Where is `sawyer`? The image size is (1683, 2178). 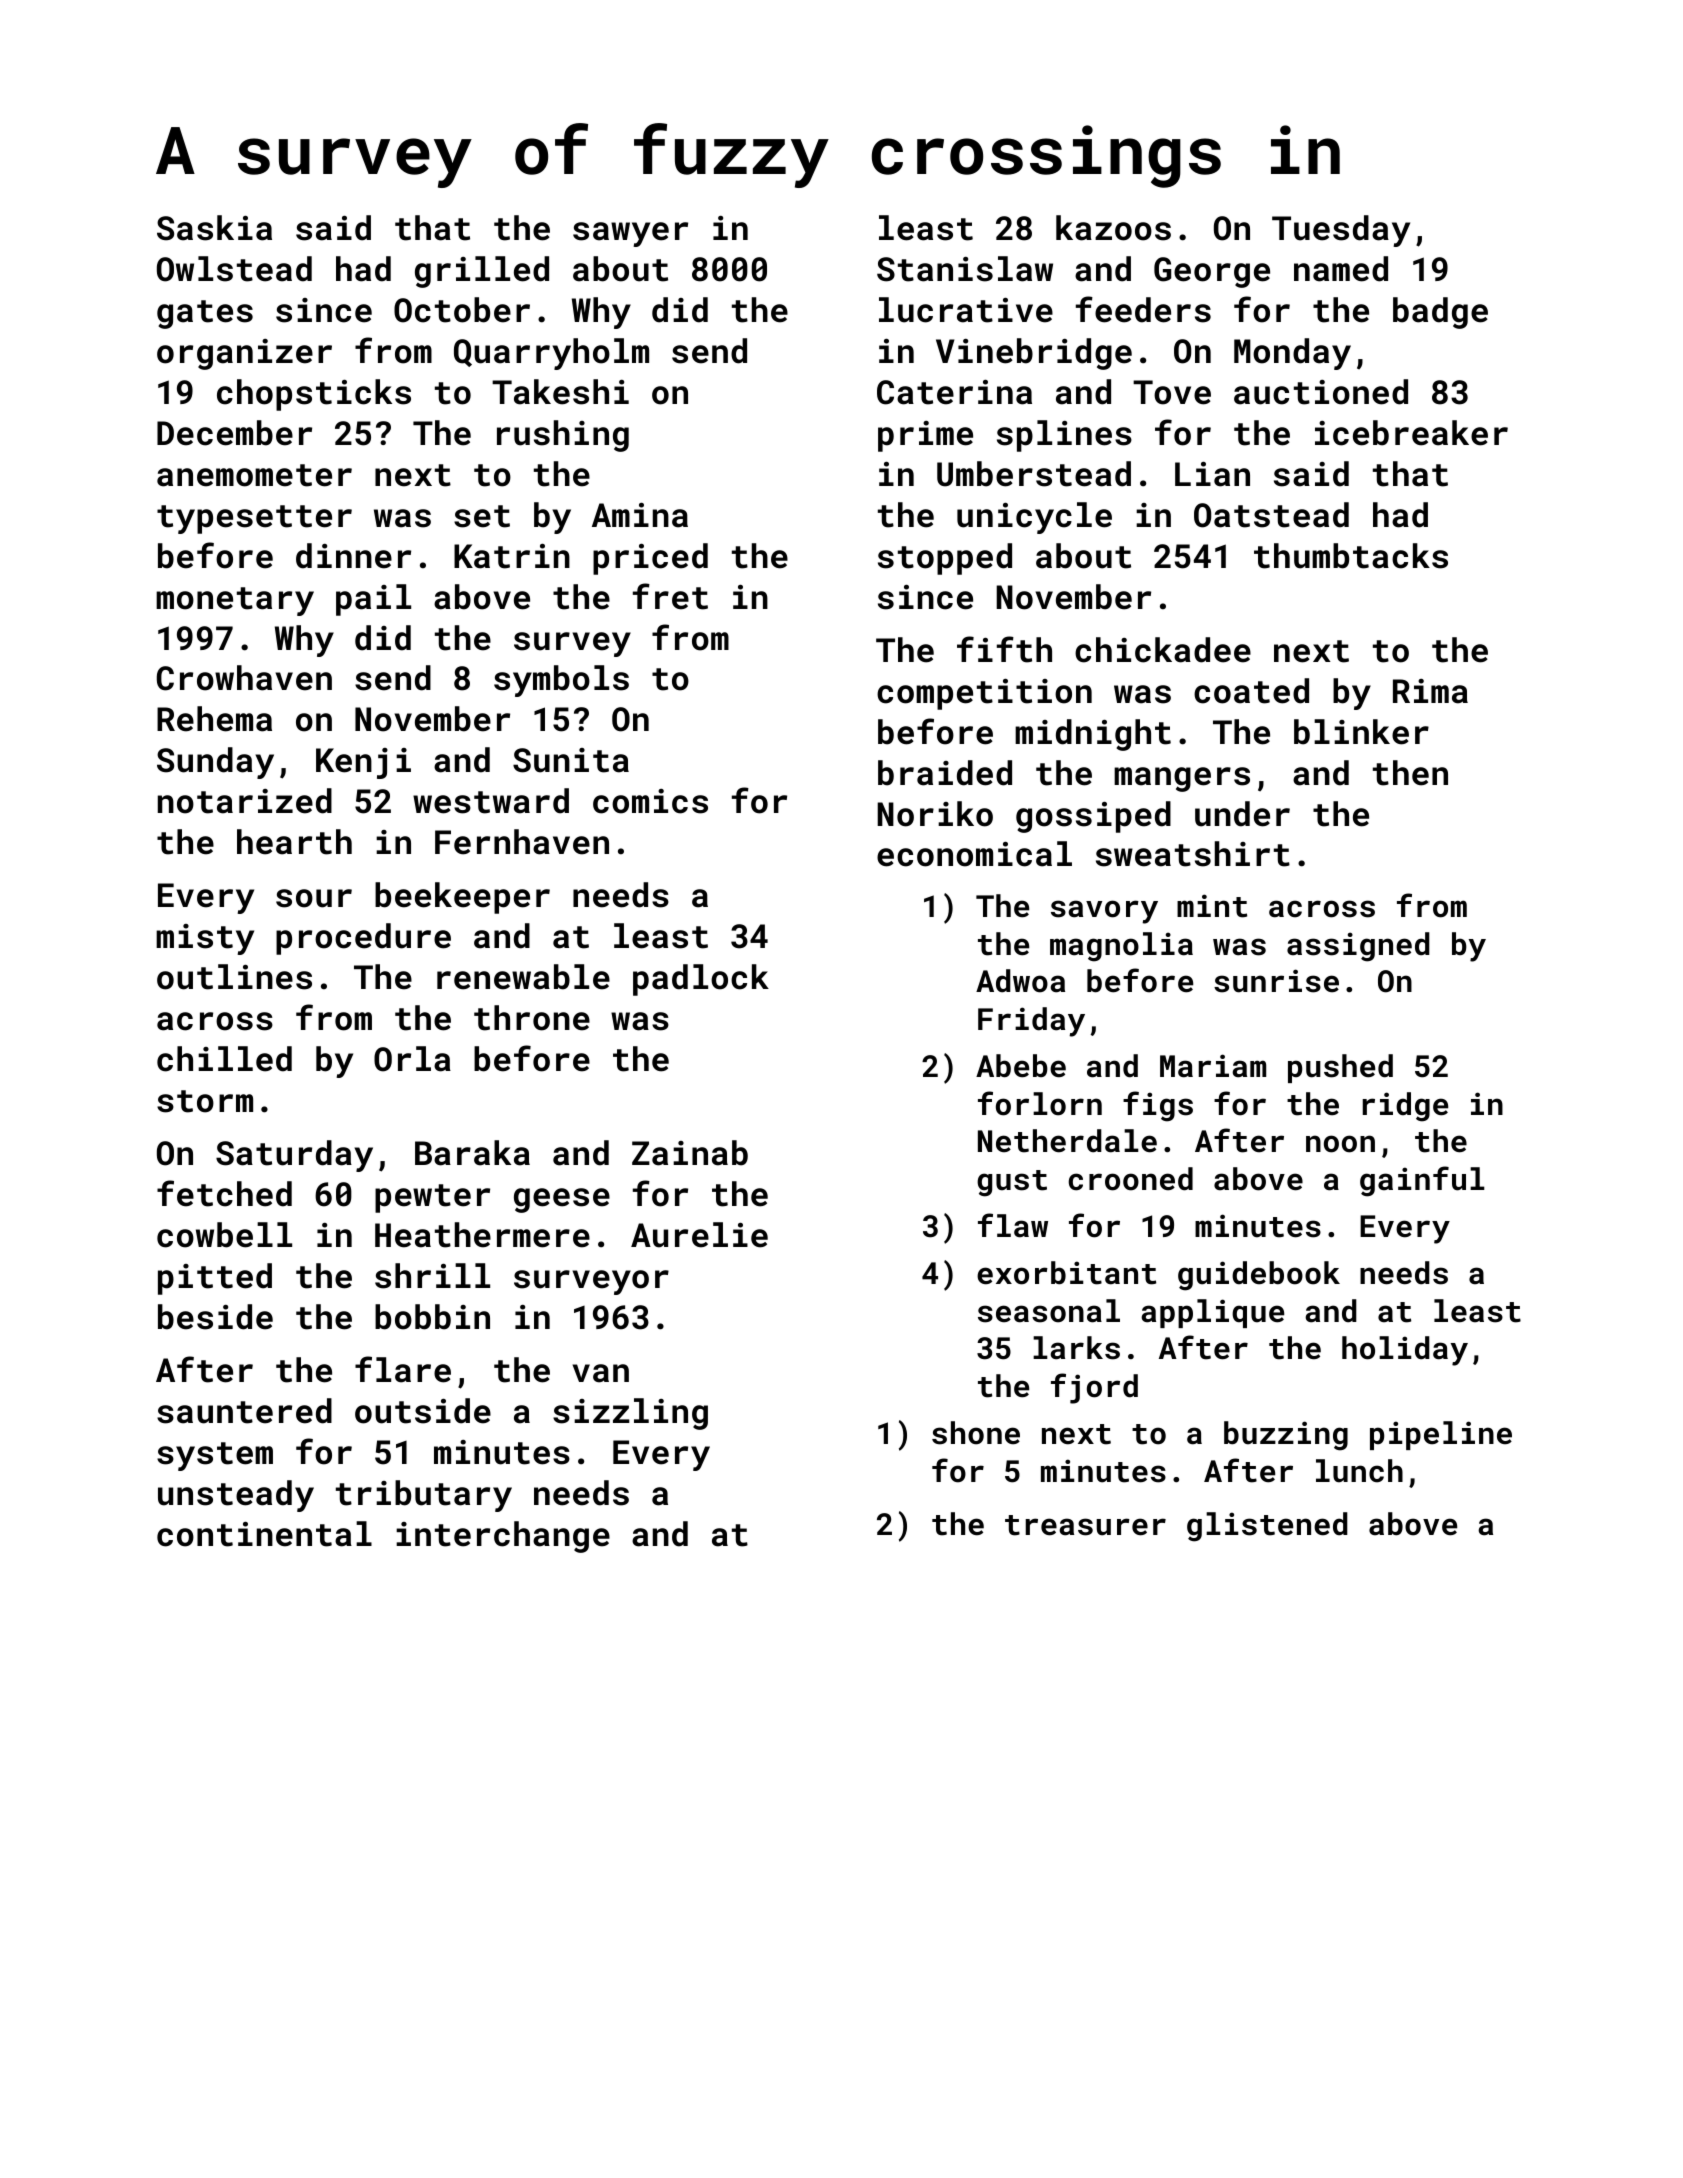
sawyer is located at coordinates (630, 234).
